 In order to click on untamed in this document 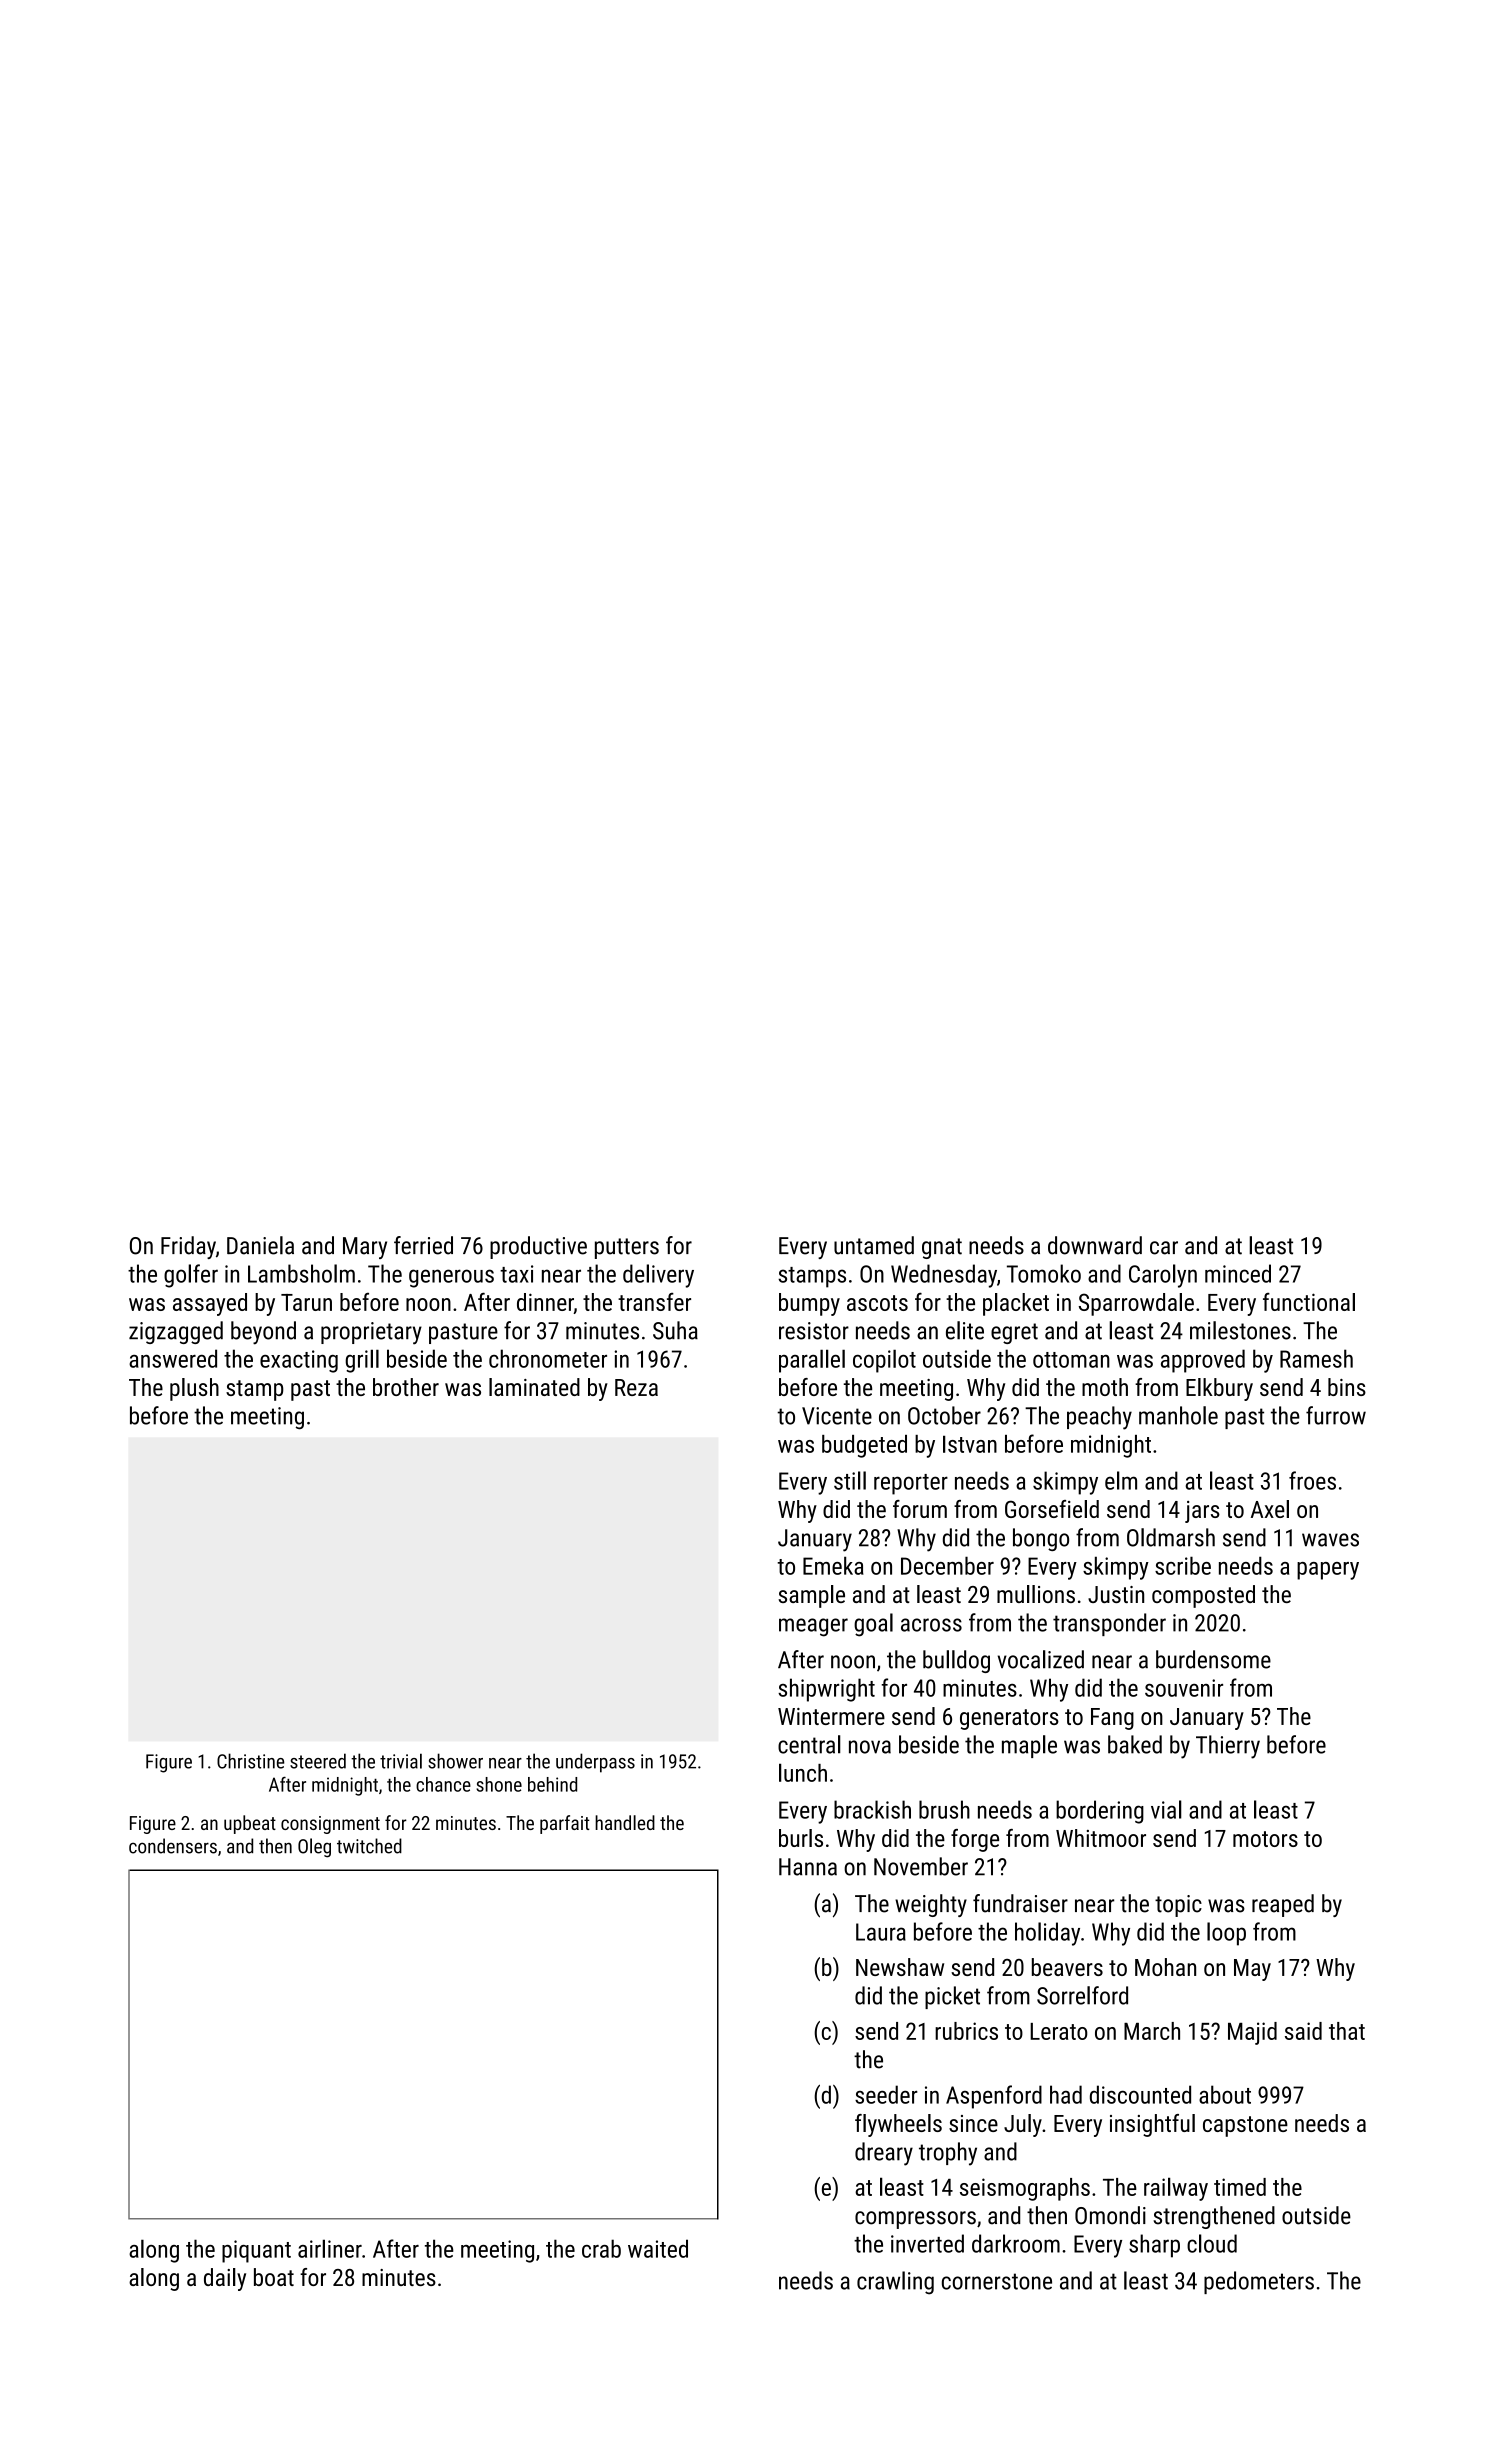, I will do `click(874, 1245)`.
